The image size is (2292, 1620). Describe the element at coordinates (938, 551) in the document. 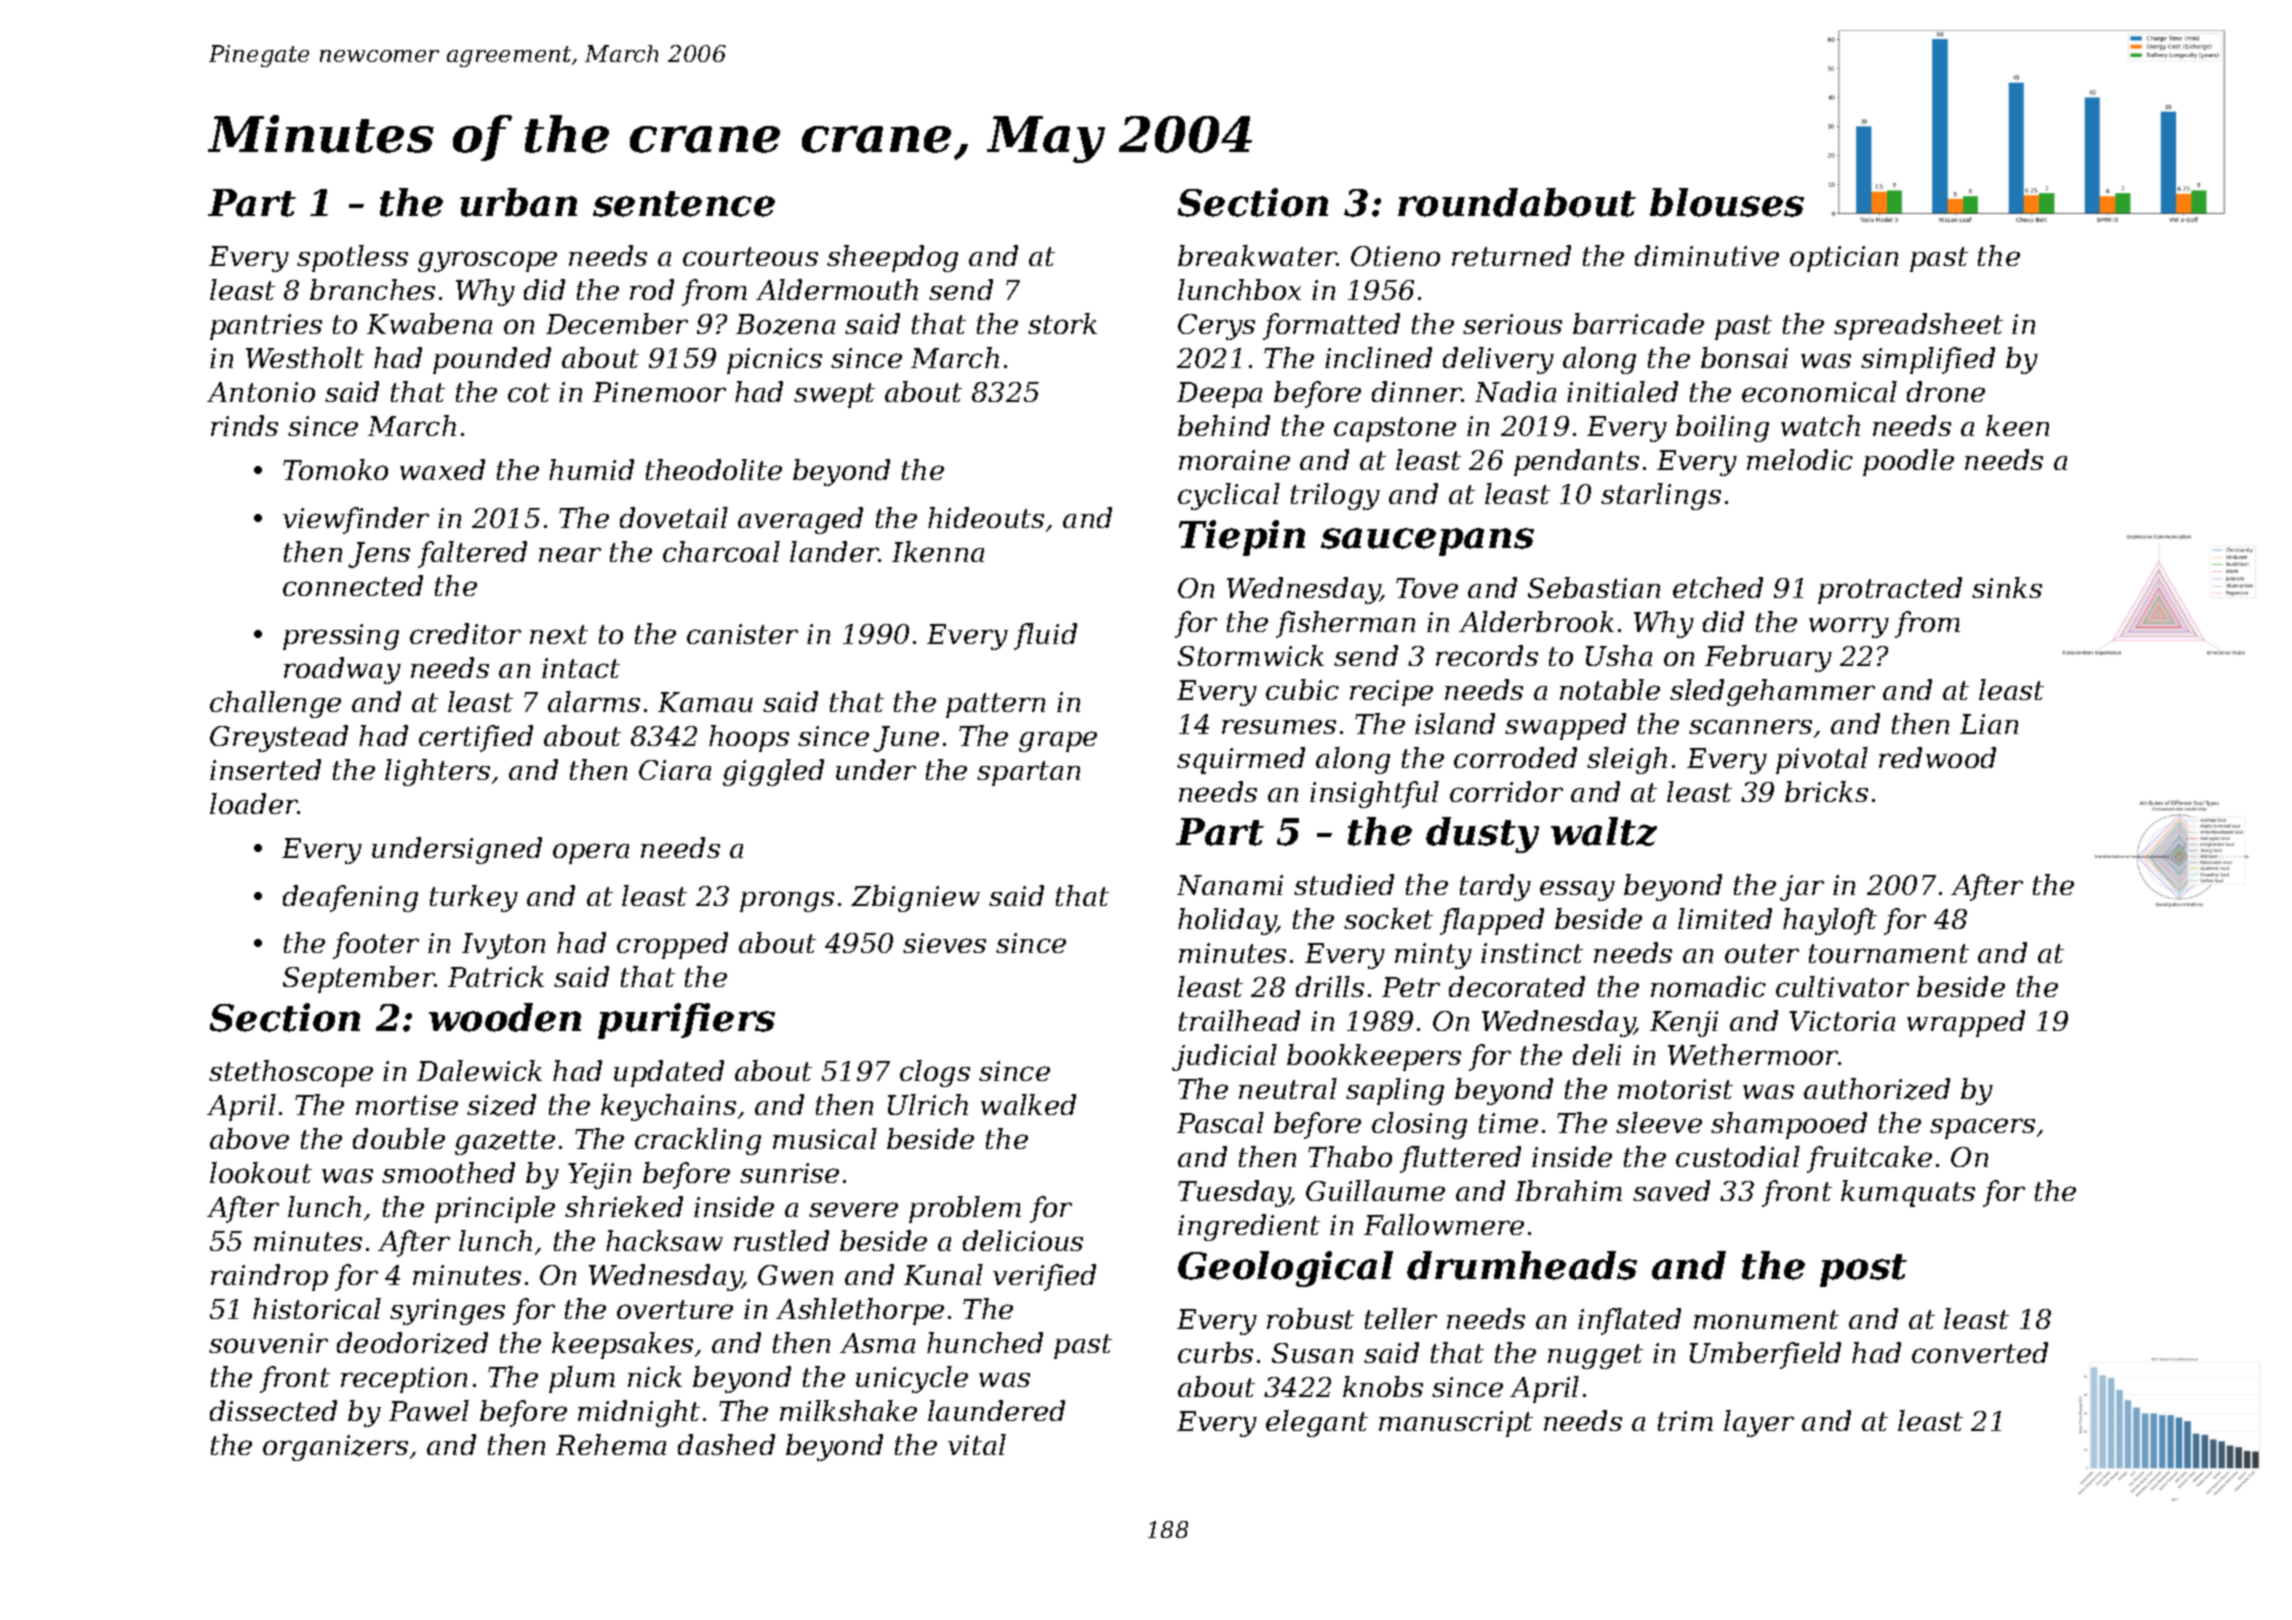

I see `Ikenna` at that location.
